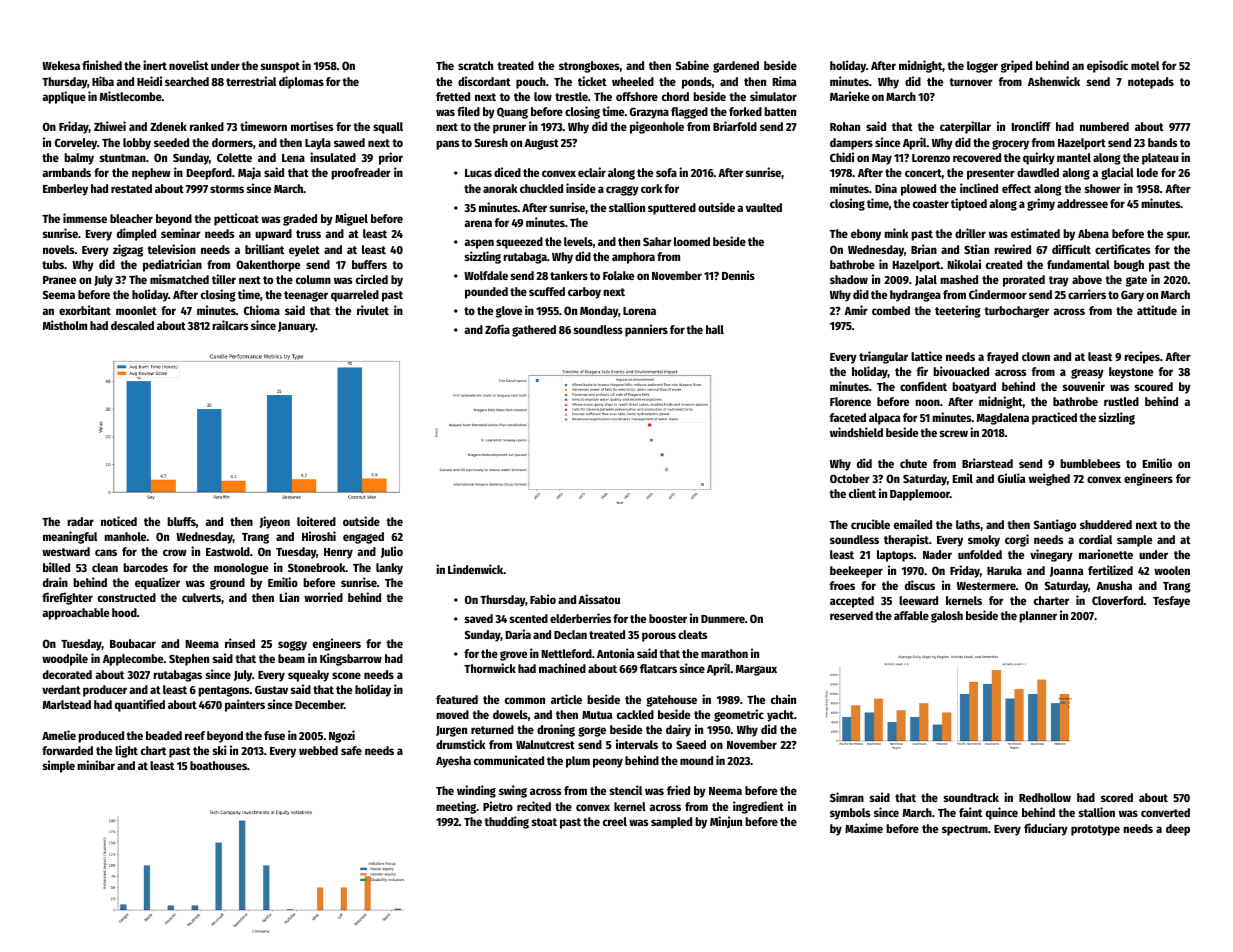 This image has height=952, width=1233. Describe the element at coordinates (475, 569) in the image. I see `Lindenwick` at that location.
